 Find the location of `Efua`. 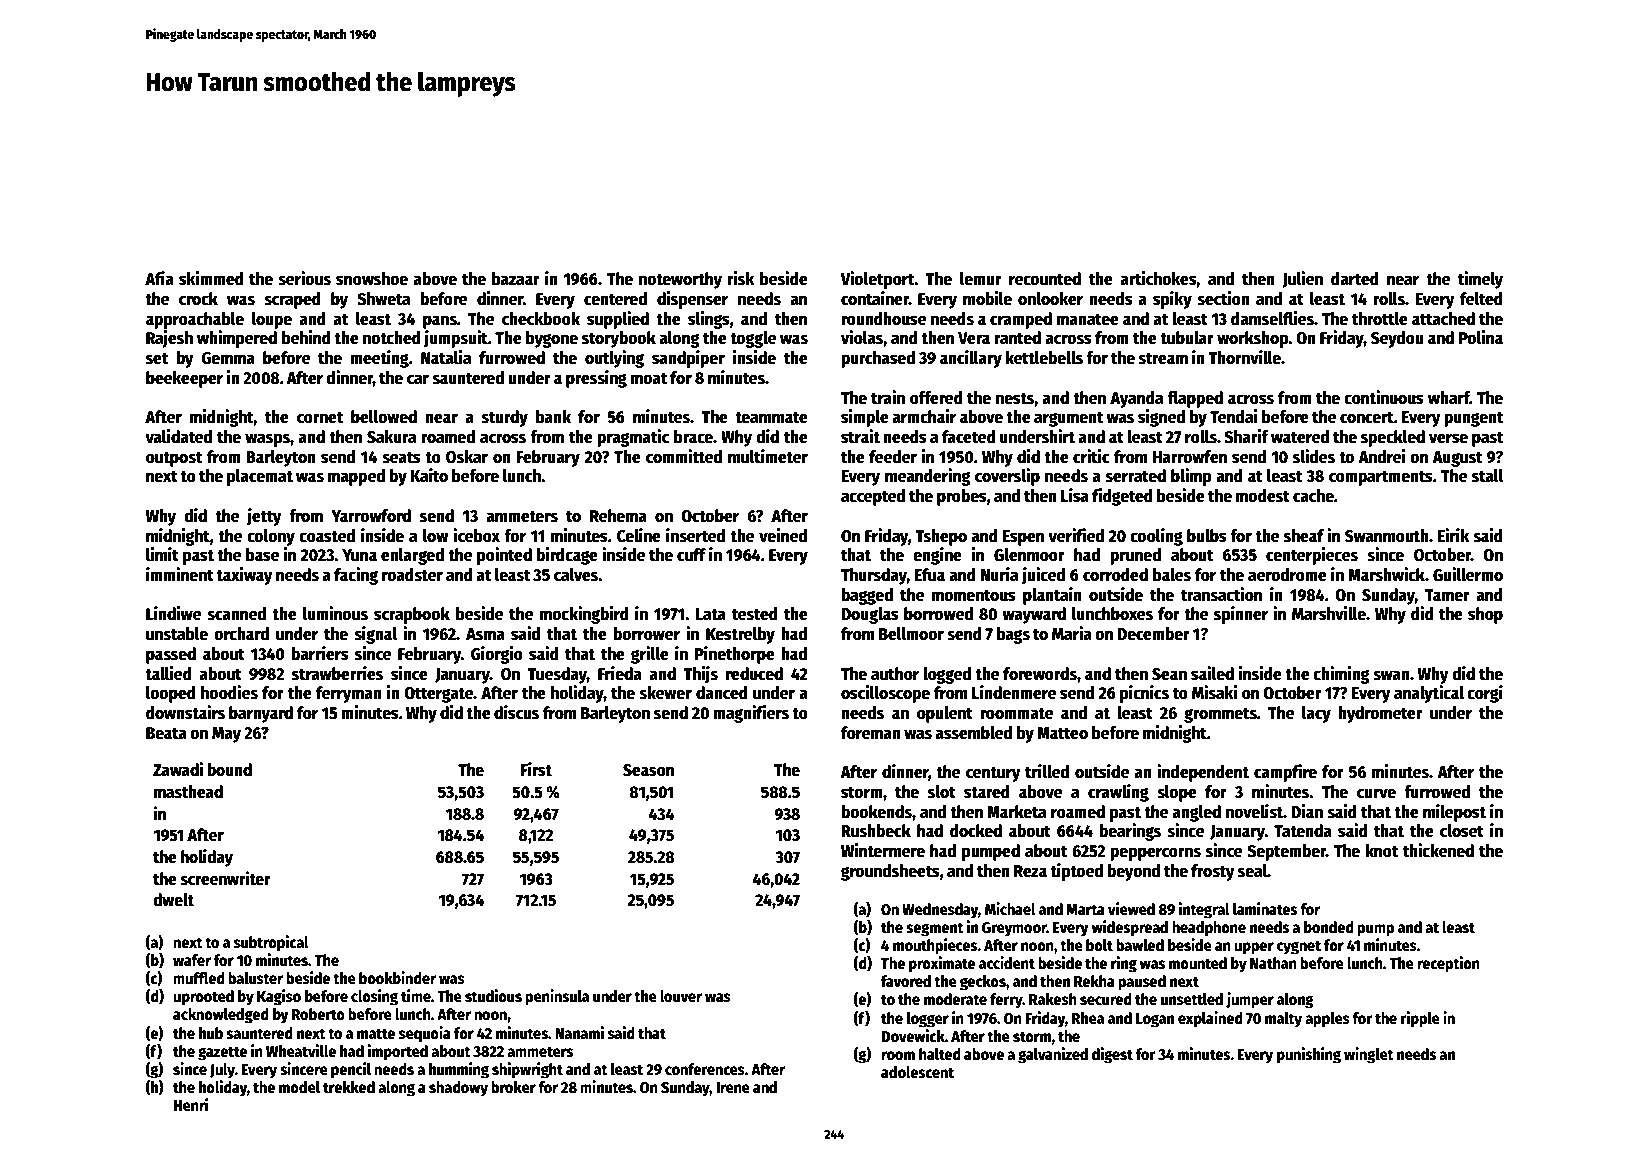

Efua is located at coordinates (930, 575).
